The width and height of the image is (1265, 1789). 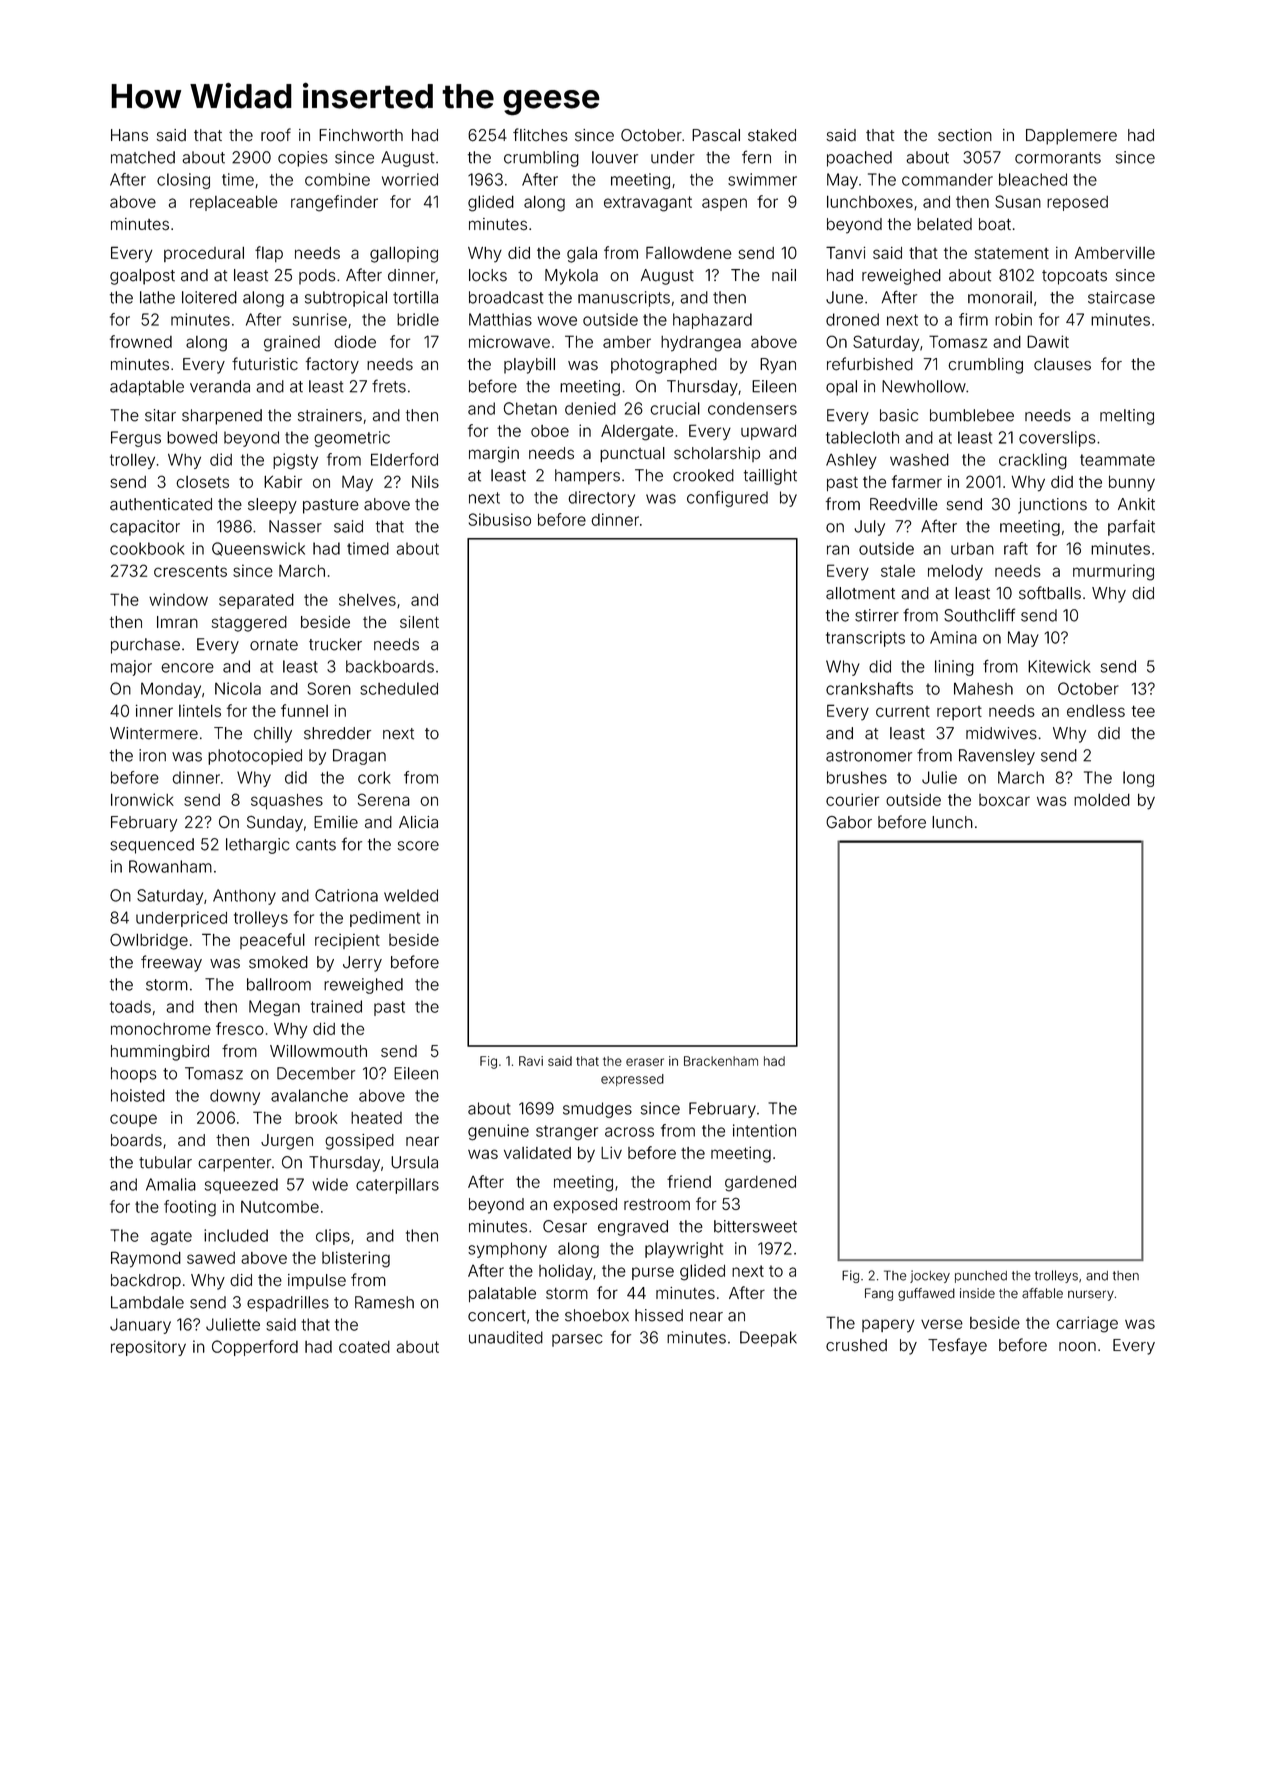 I want to click on courier, so click(x=852, y=799).
